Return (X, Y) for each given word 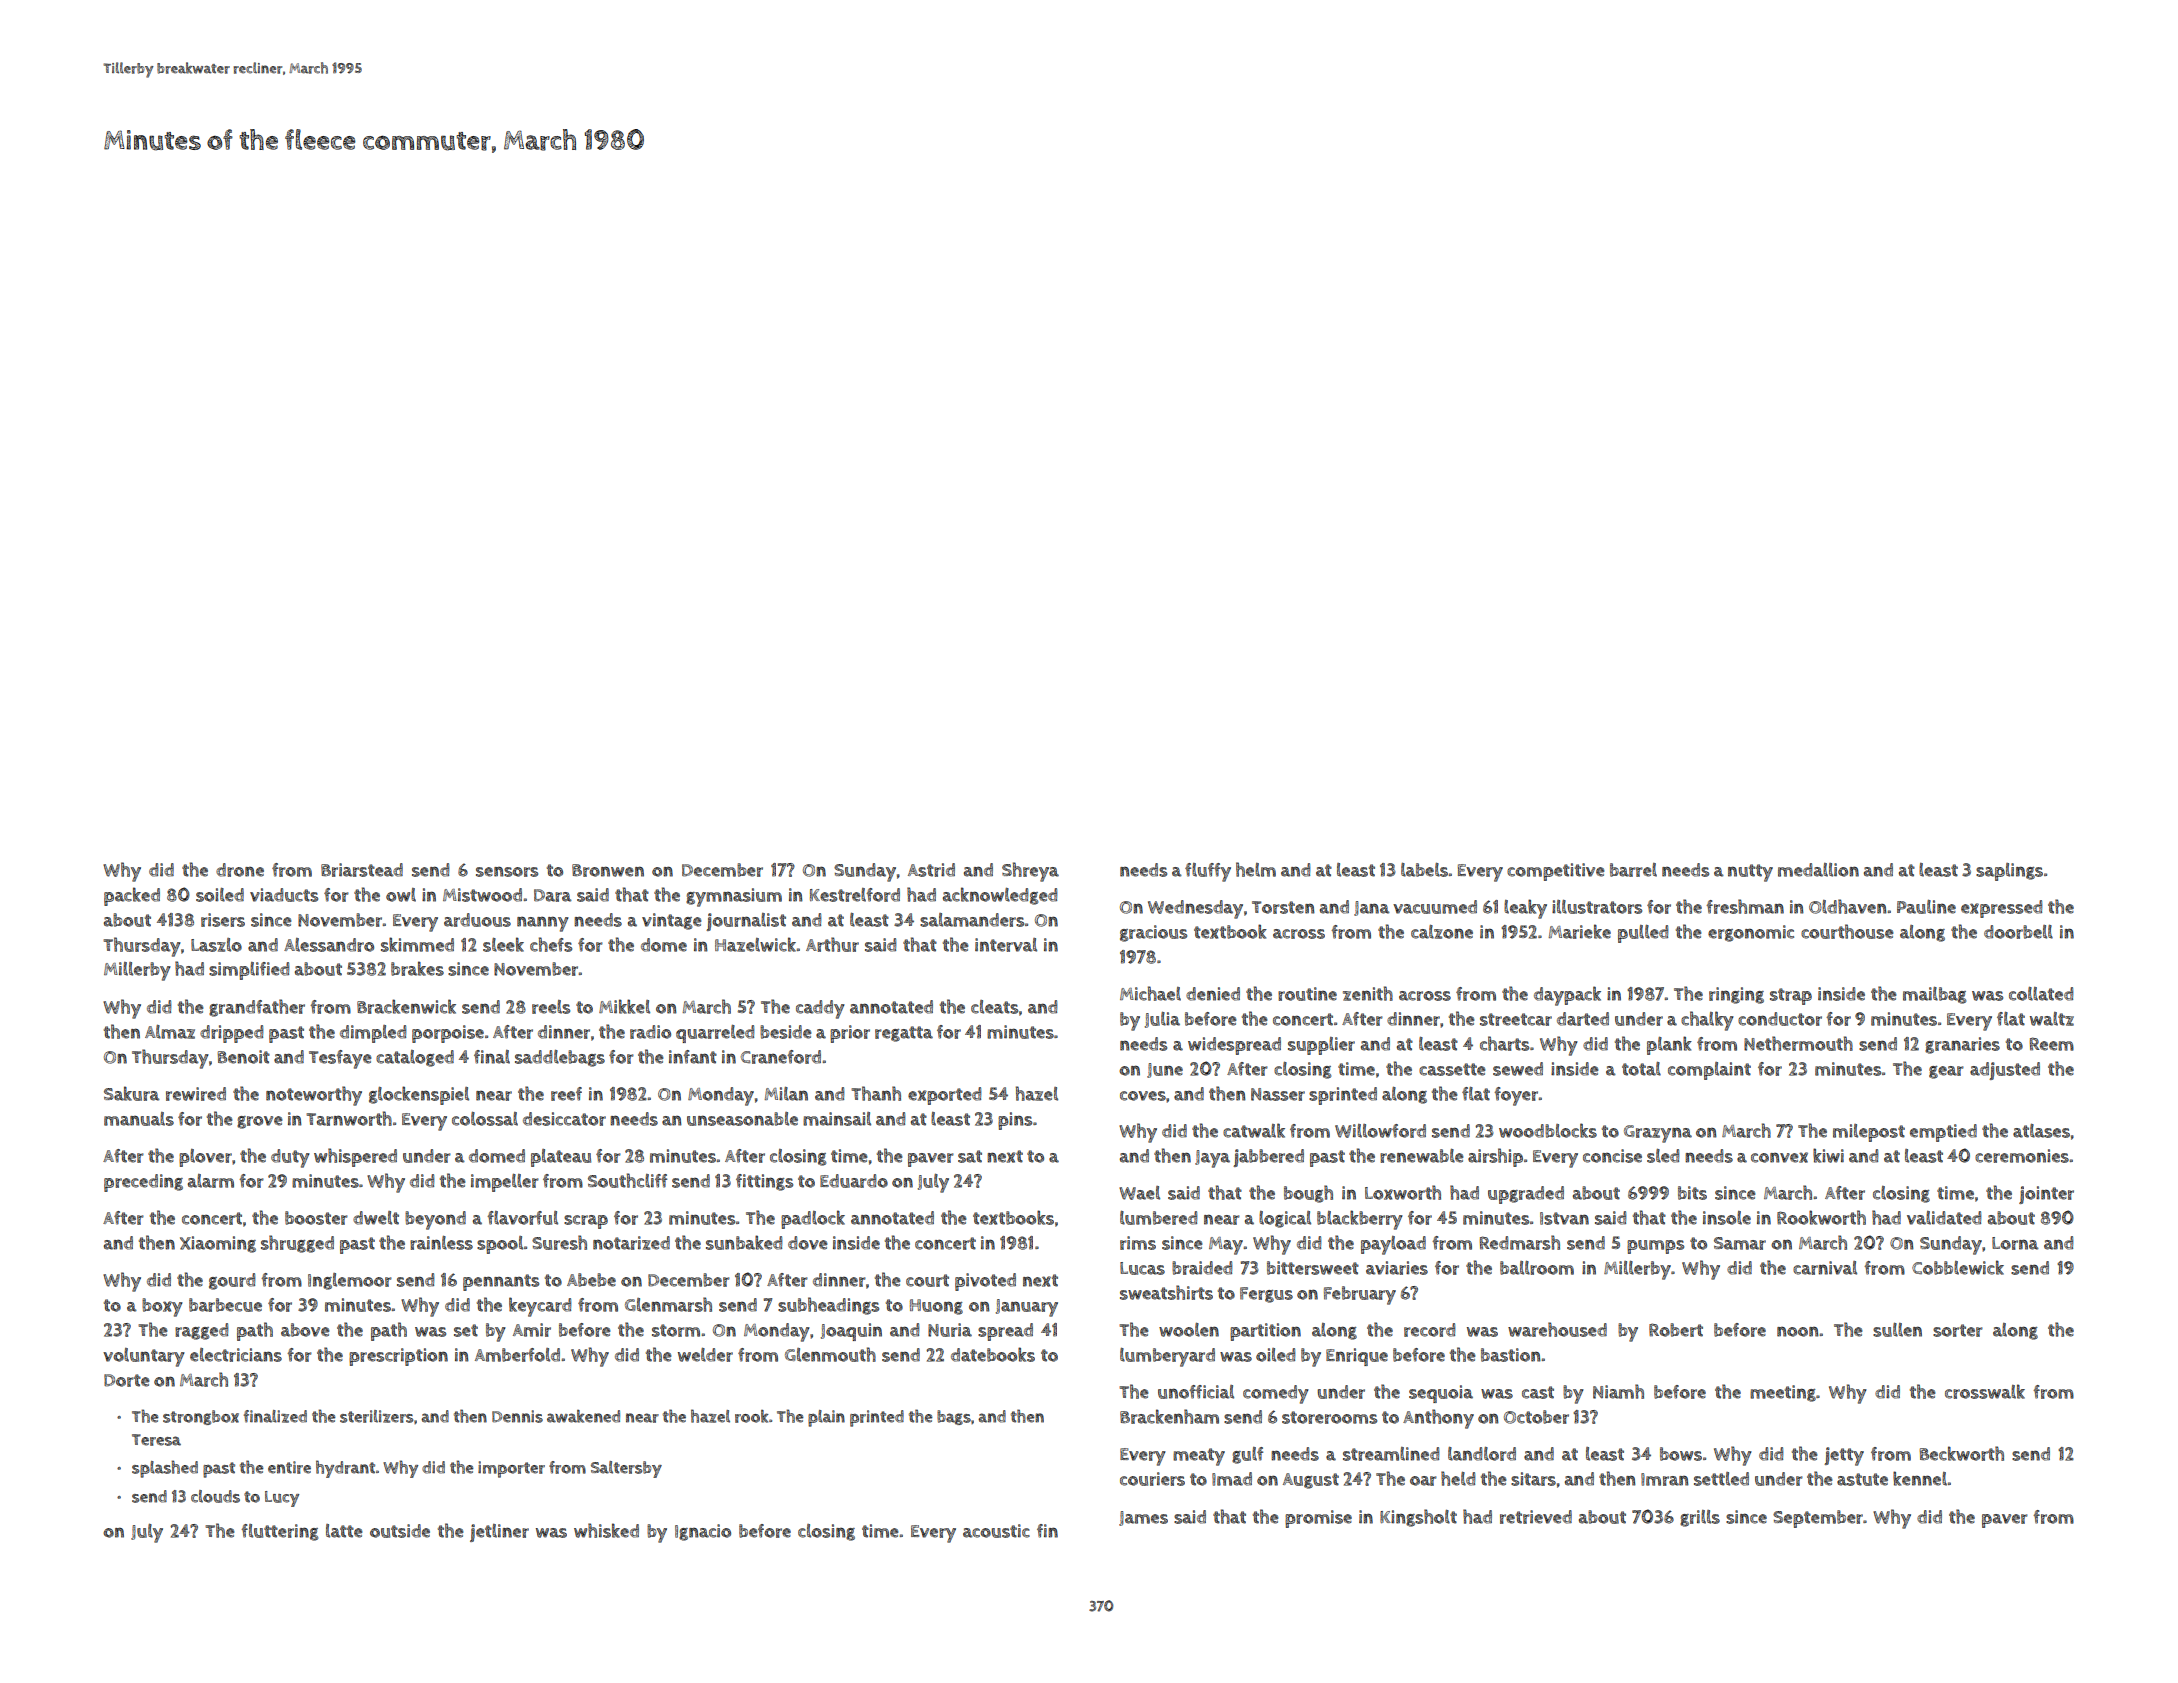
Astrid (931, 870)
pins (1015, 1121)
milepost (1869, 1133)
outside (400, 1531)
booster (316, 1218)
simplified (249, 971)
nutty (1750, 873)
